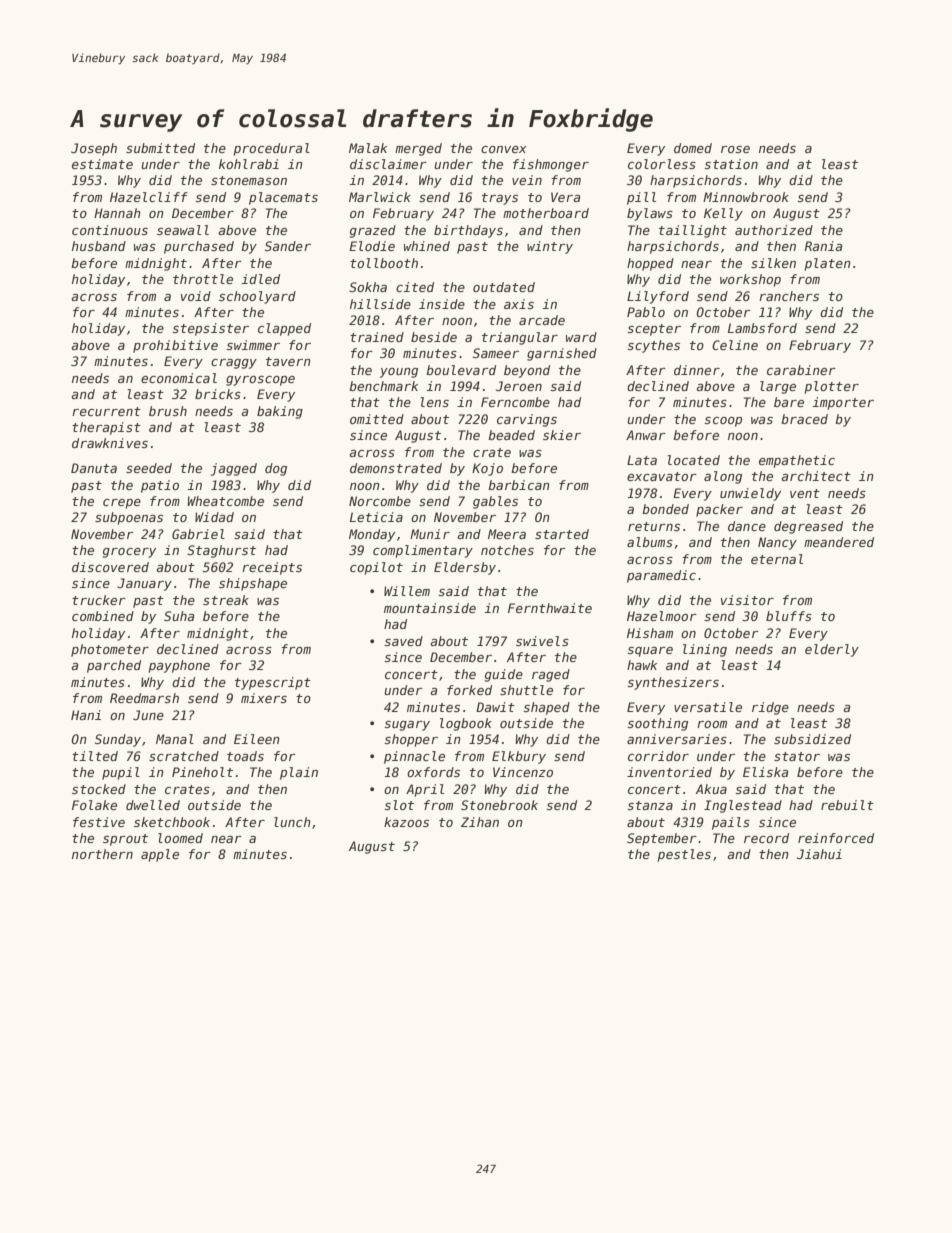  What do you see at coordinates (504, 287) in the screenshot?
I see `outdated` at bounding box center [504, 287].
